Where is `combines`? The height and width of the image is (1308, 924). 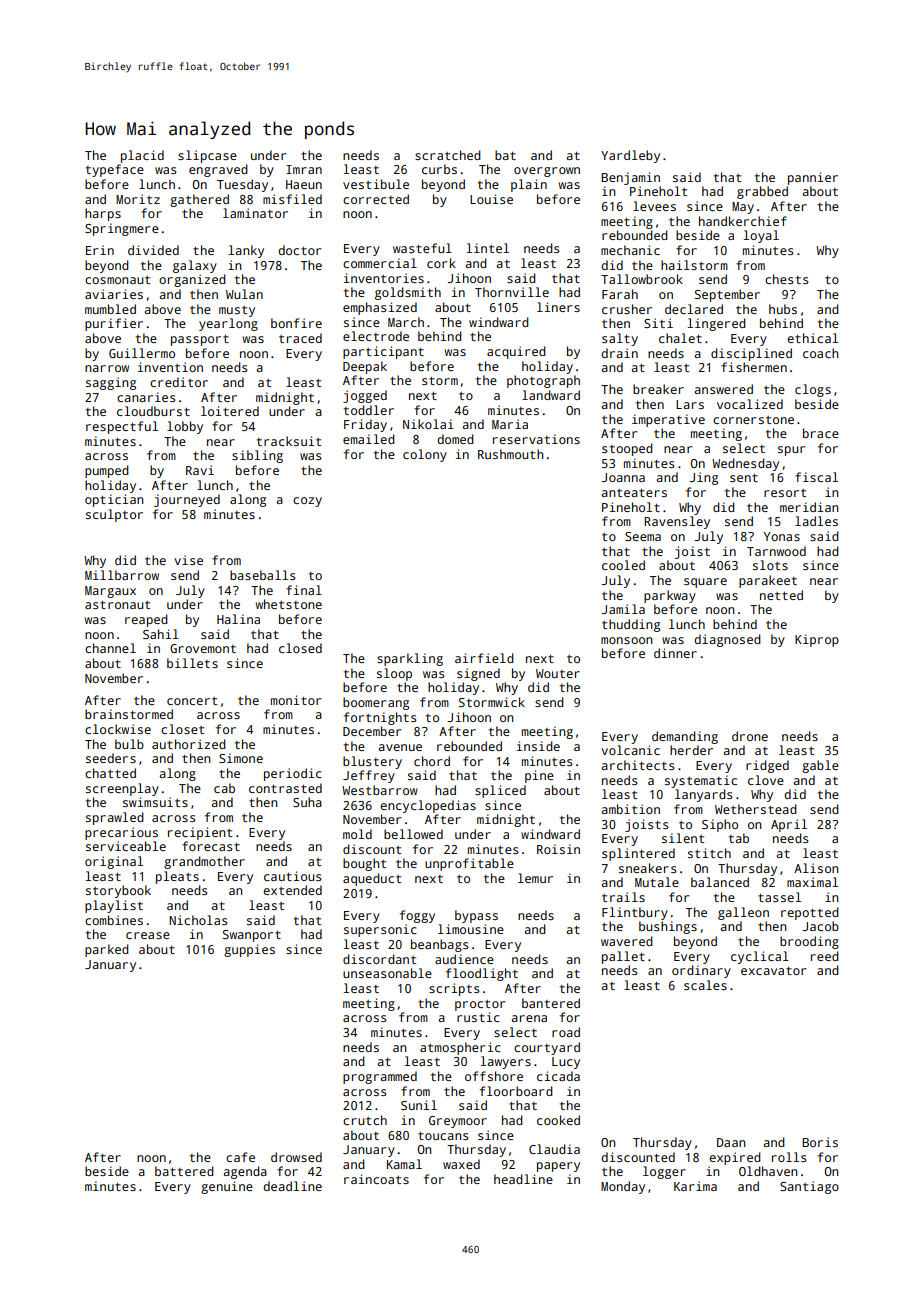 combines is located at coordinates (114, 920).
